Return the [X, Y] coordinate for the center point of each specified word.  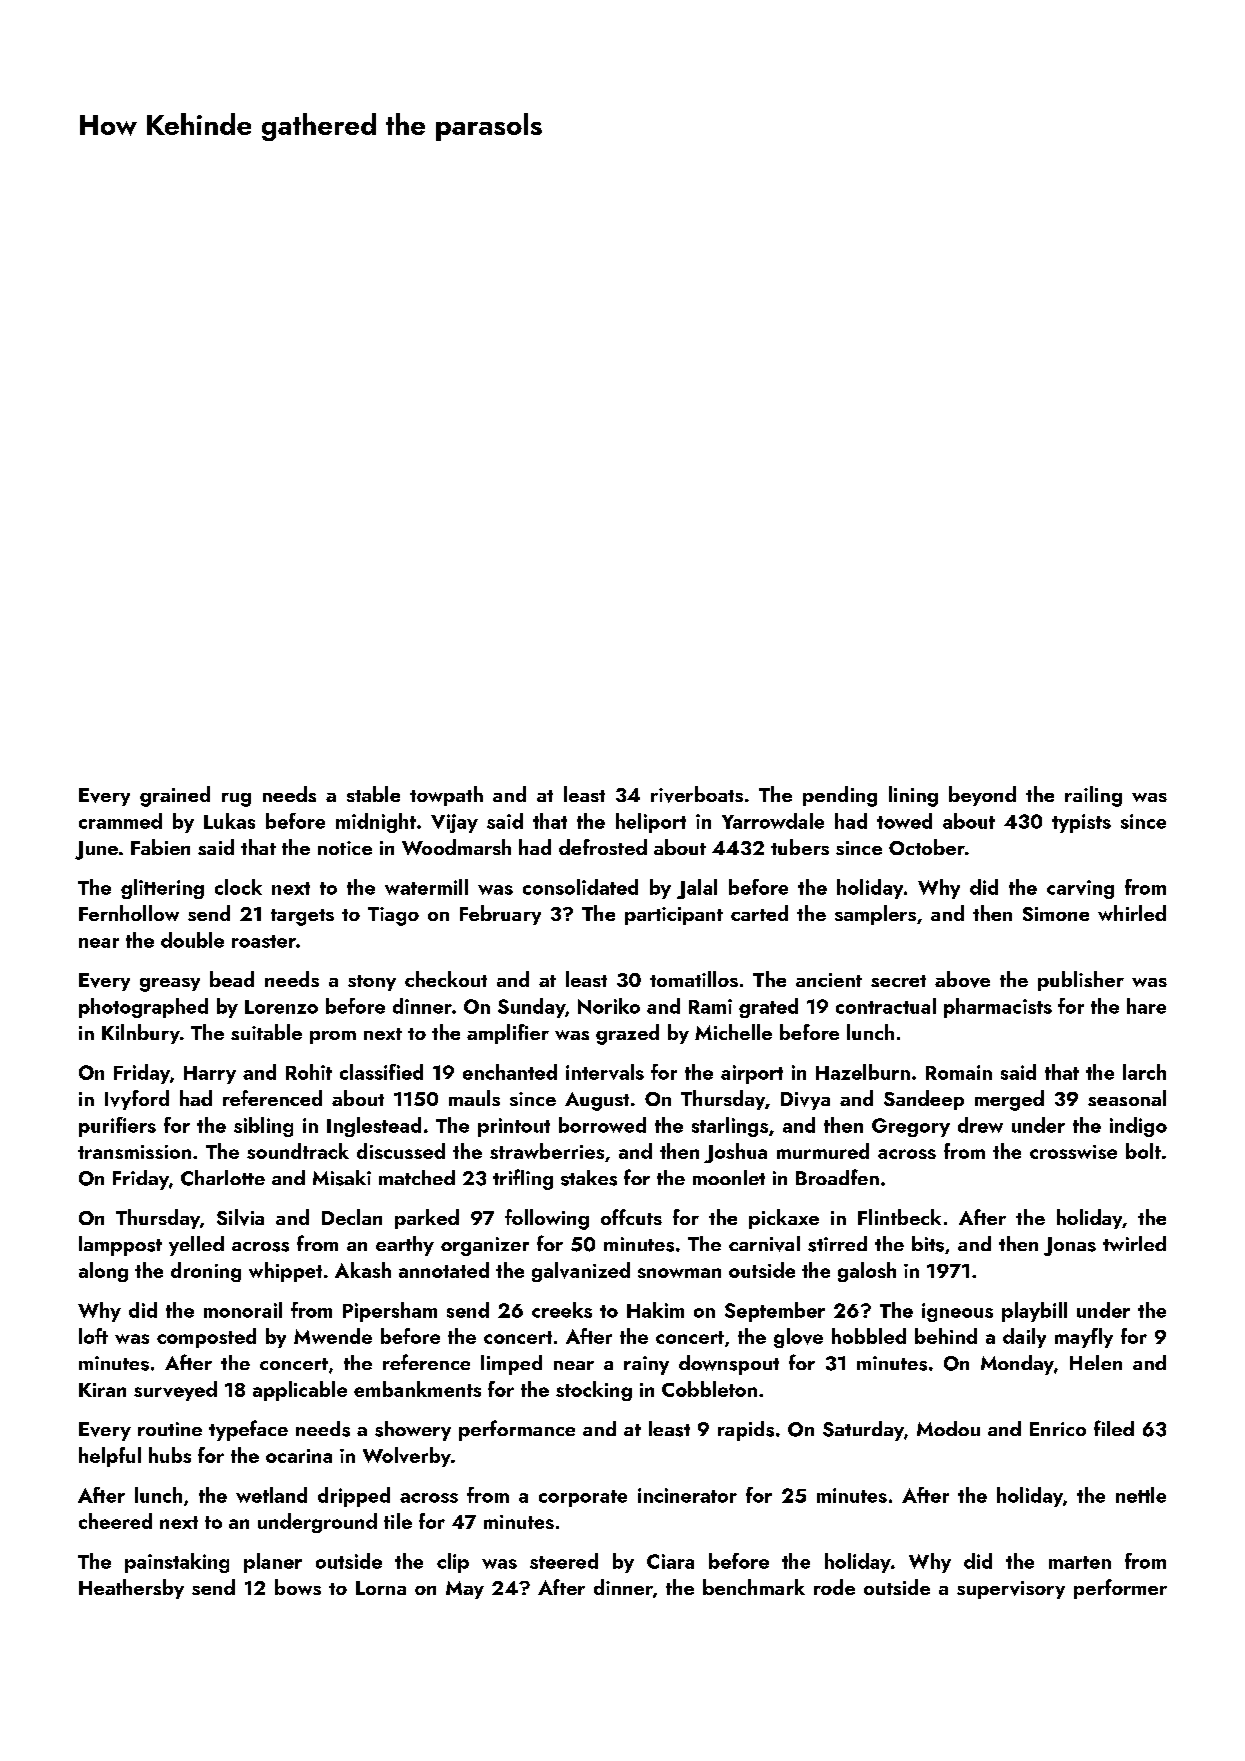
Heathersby [131, 1589]
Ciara [670, 1561]
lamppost [120, 1246]
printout [514, 1127]
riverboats [697, 794]
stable [373, 794]
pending [840, 796]
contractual [886, 1006]
